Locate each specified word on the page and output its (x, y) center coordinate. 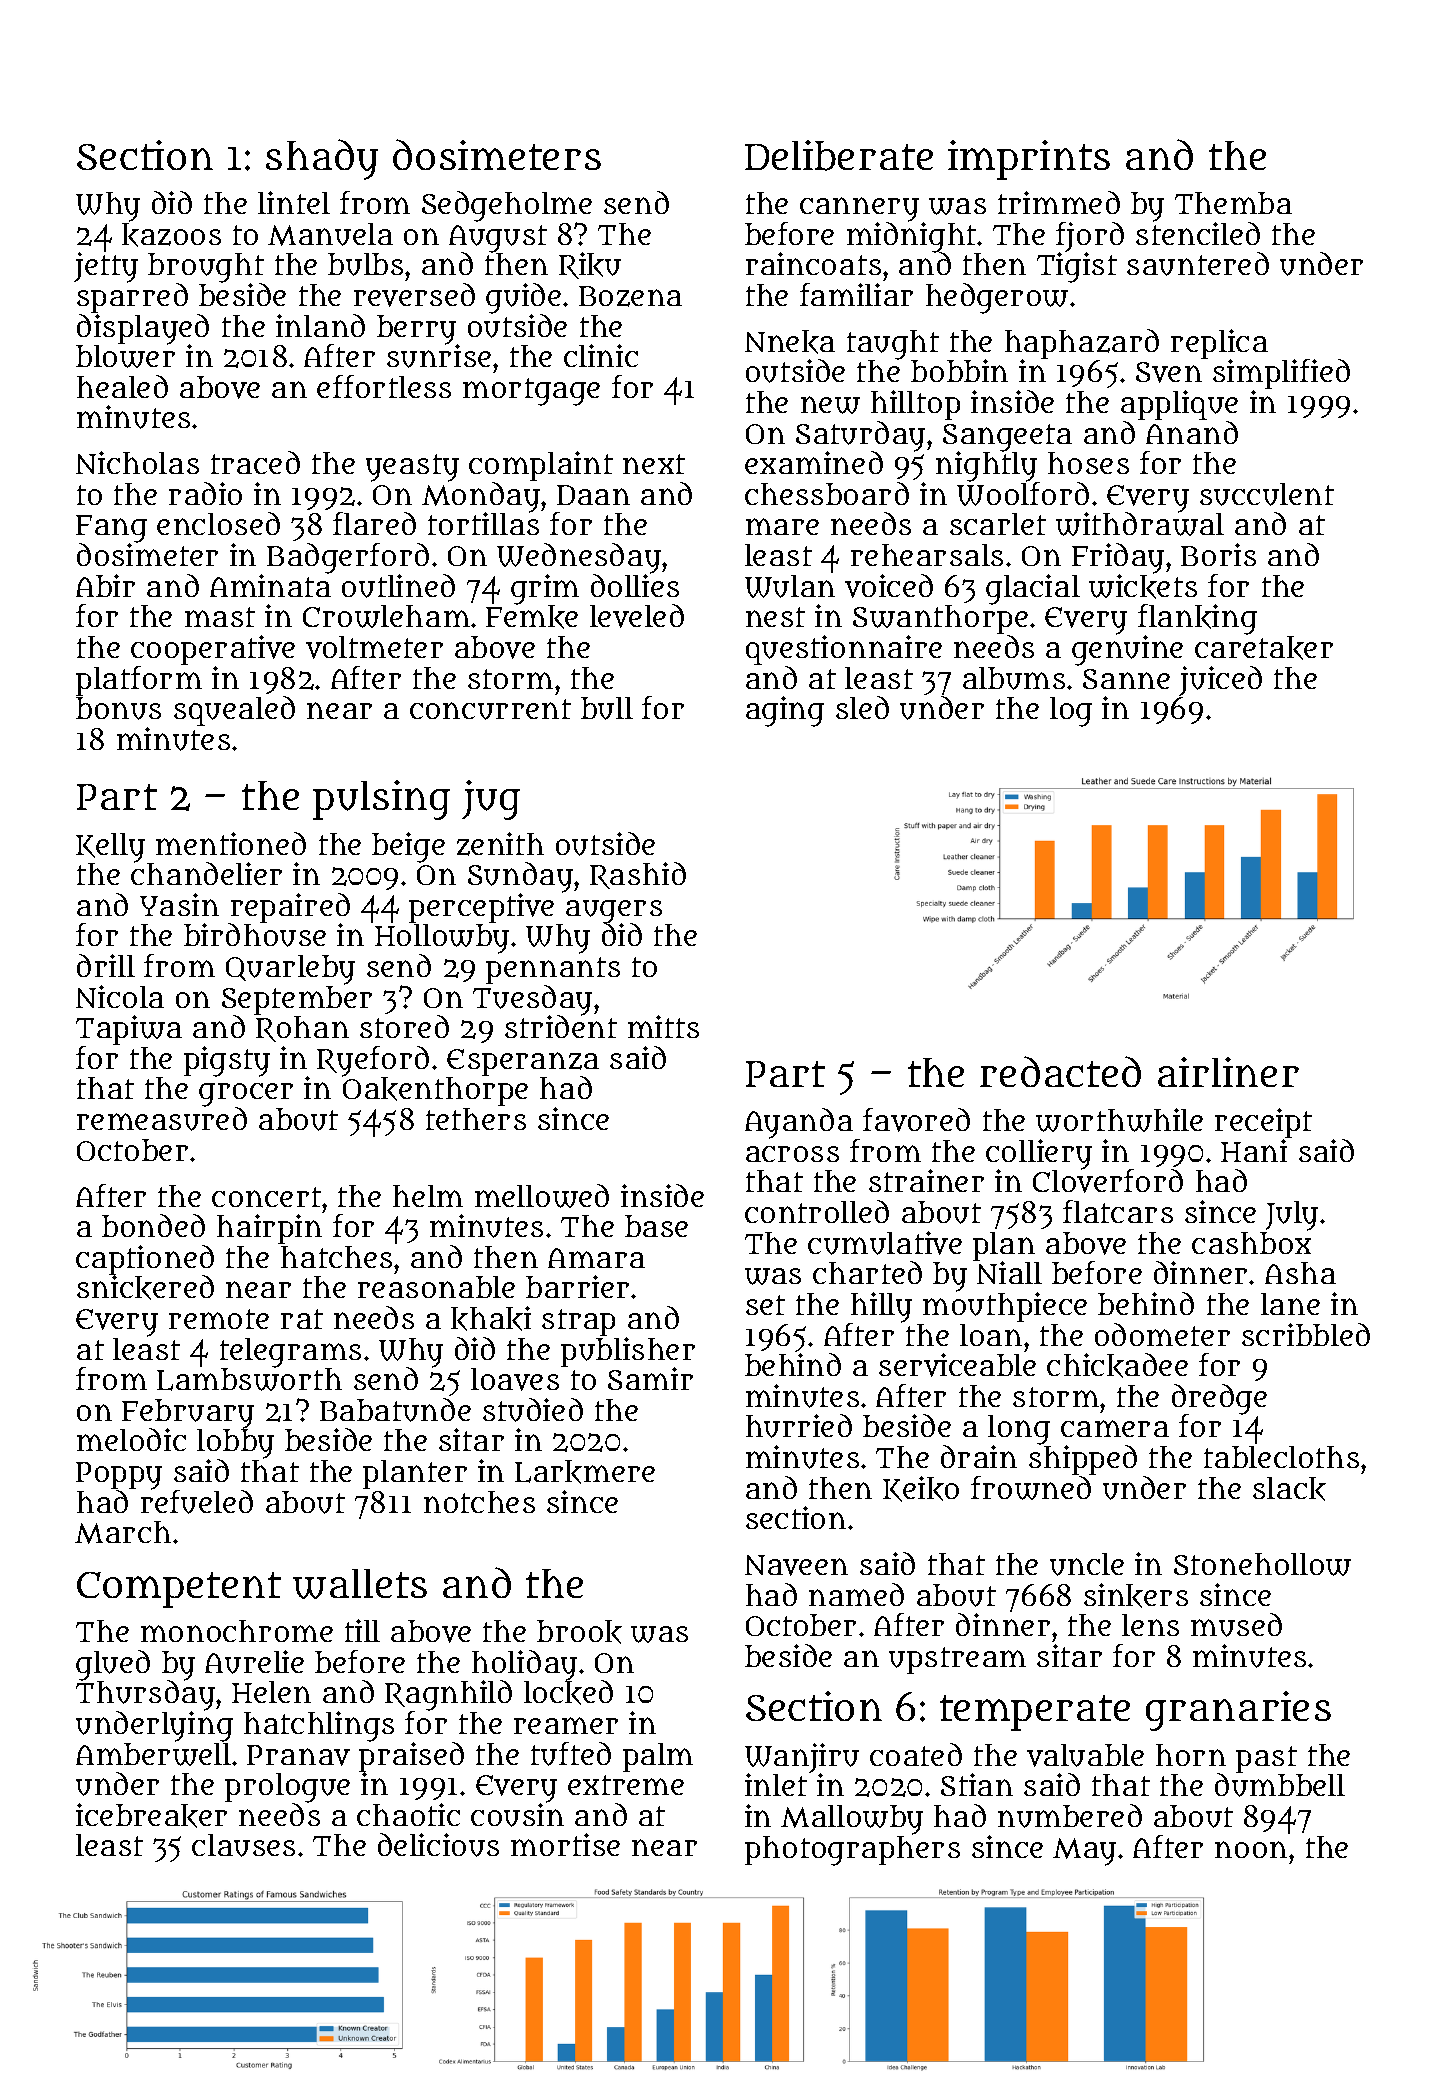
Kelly (110, 848)
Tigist (1077, 268)
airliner (1228, 1072)
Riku (590, 265)
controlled (817, 1211)
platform (139, 681)
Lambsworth (249, 1379)
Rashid (638, 875)
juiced (1220, 681)
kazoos (171, 235)
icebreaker (151, 1815)
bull (607, 708)
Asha (1300, 1273)
